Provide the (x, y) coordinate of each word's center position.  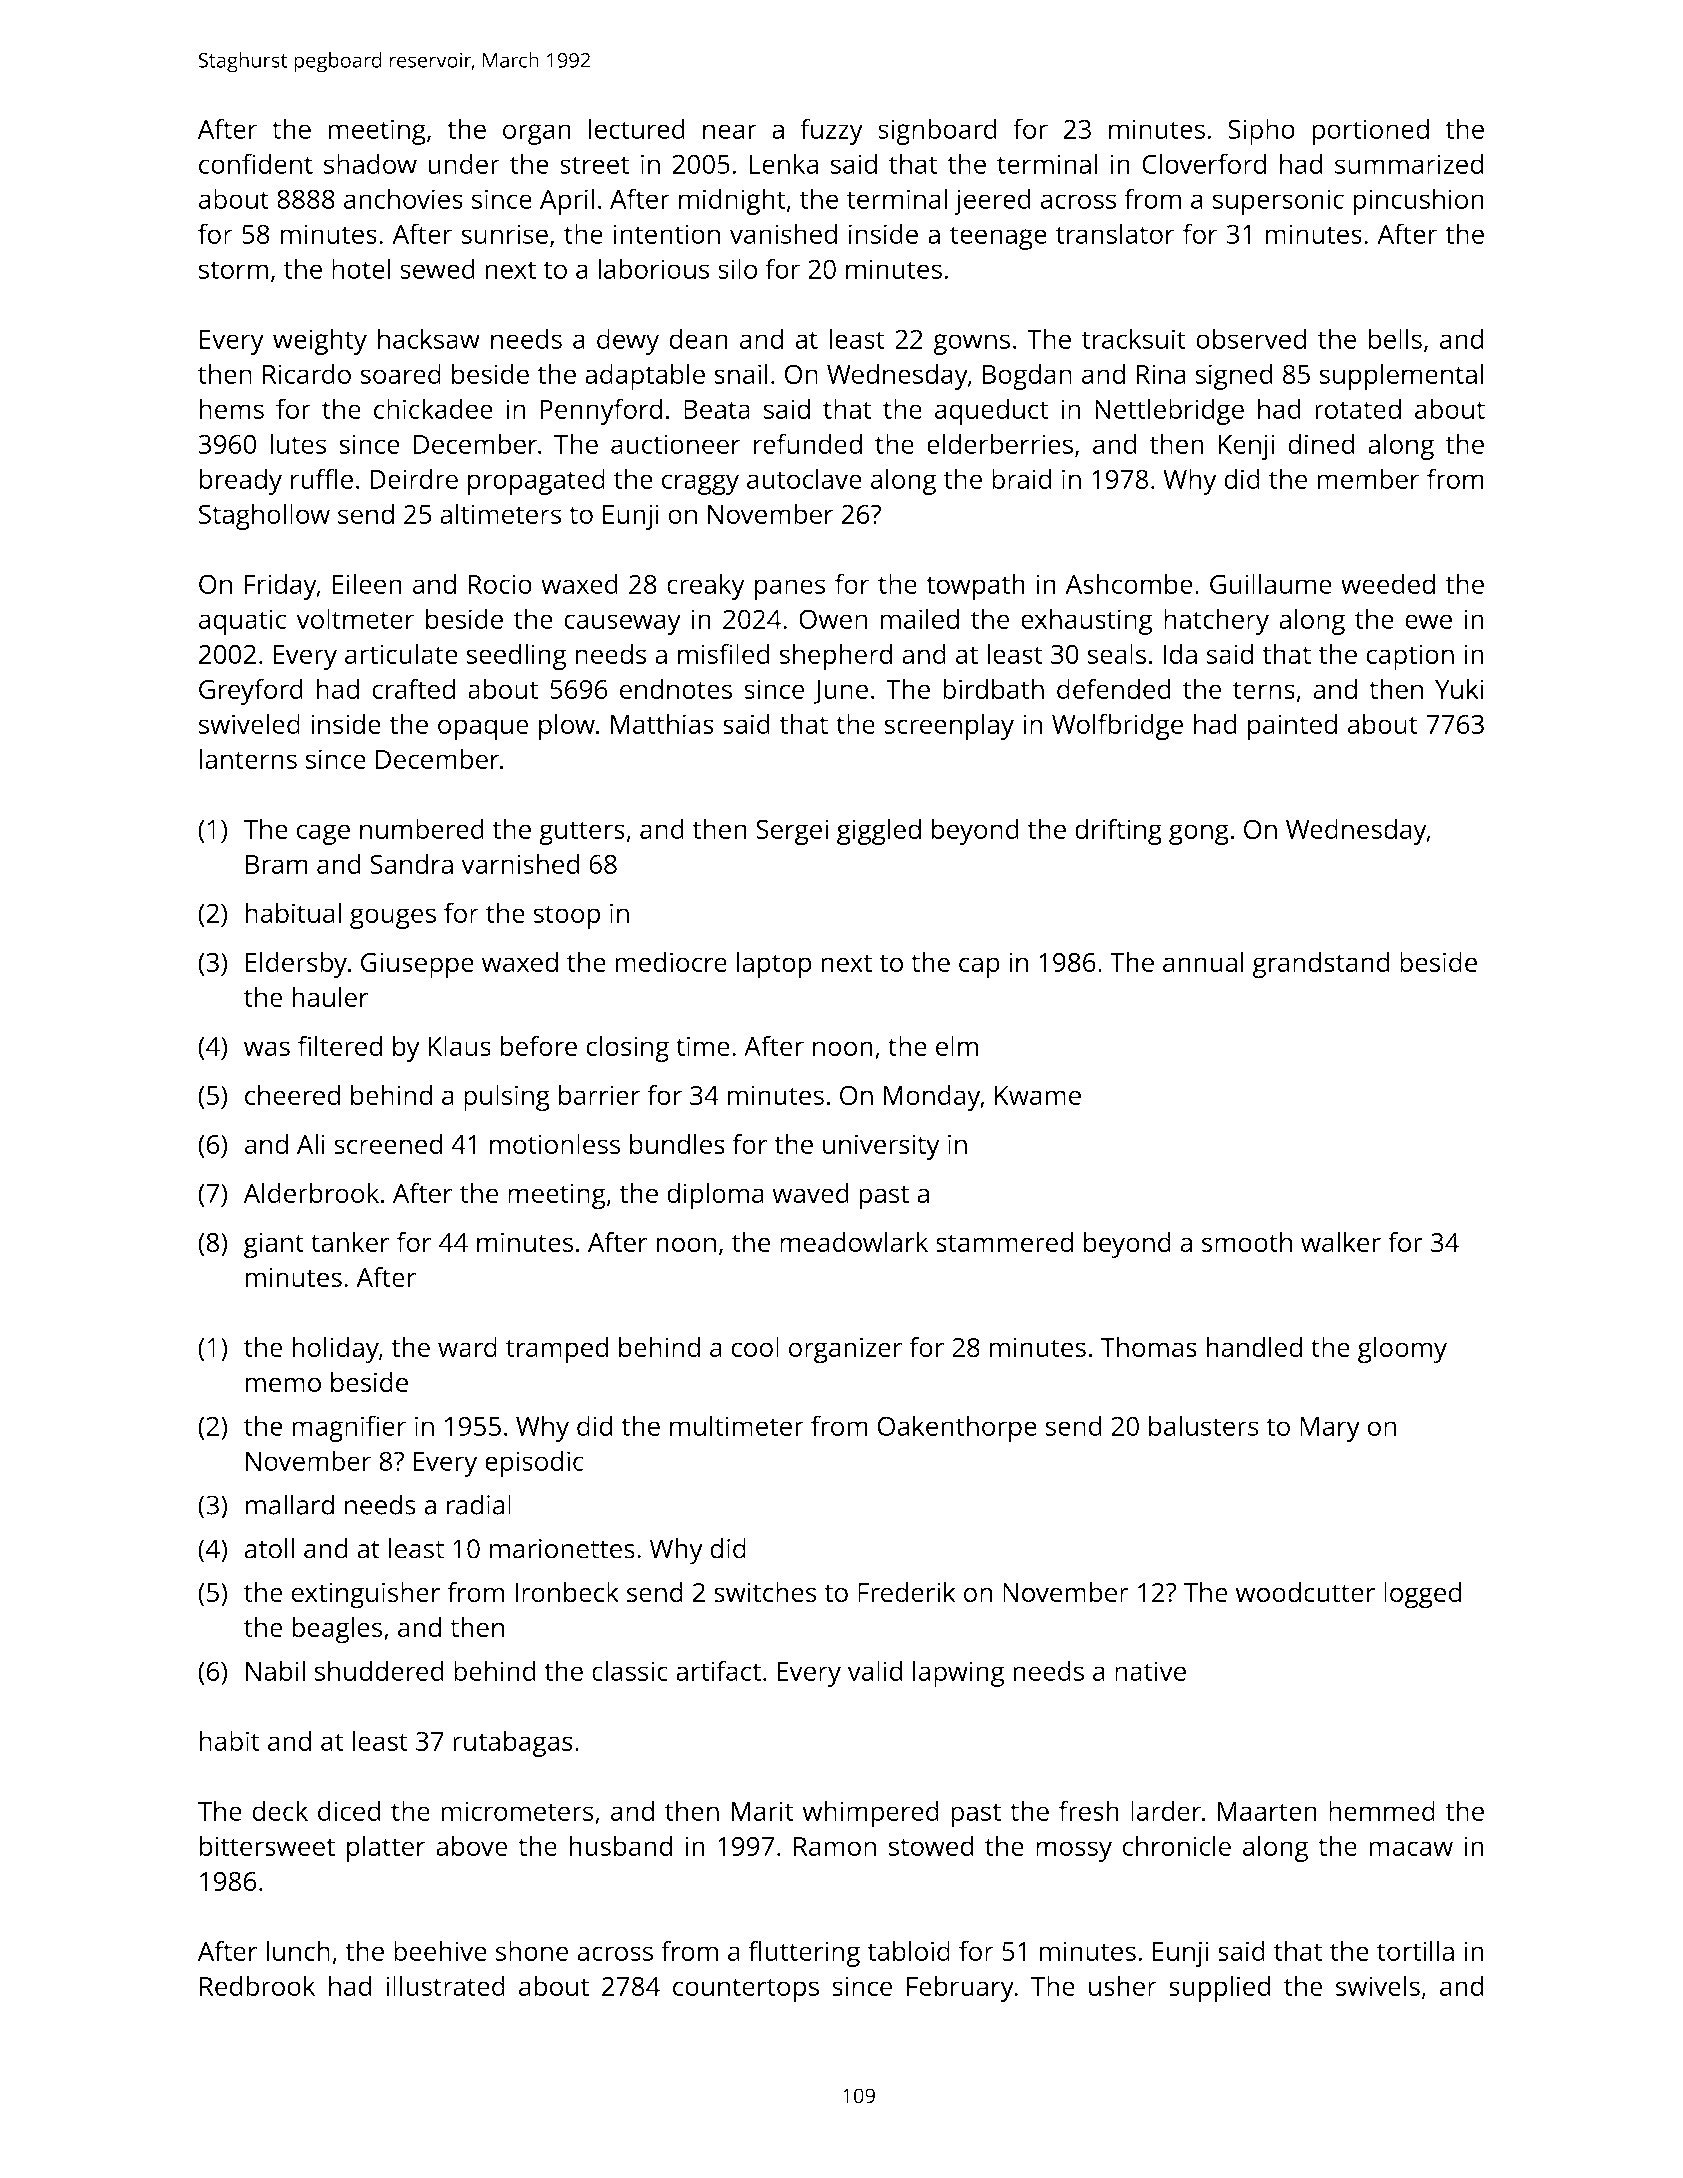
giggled (879, 832)
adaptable (645, 376)
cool (755, 1347)
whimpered (871, 1813)
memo (283, 1385)
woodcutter (1305, 1592)
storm (233, 270)
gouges (393, 918)
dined (1321, 443)
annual (1203, 962)
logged (1423, 1595)
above (472, 1846)
